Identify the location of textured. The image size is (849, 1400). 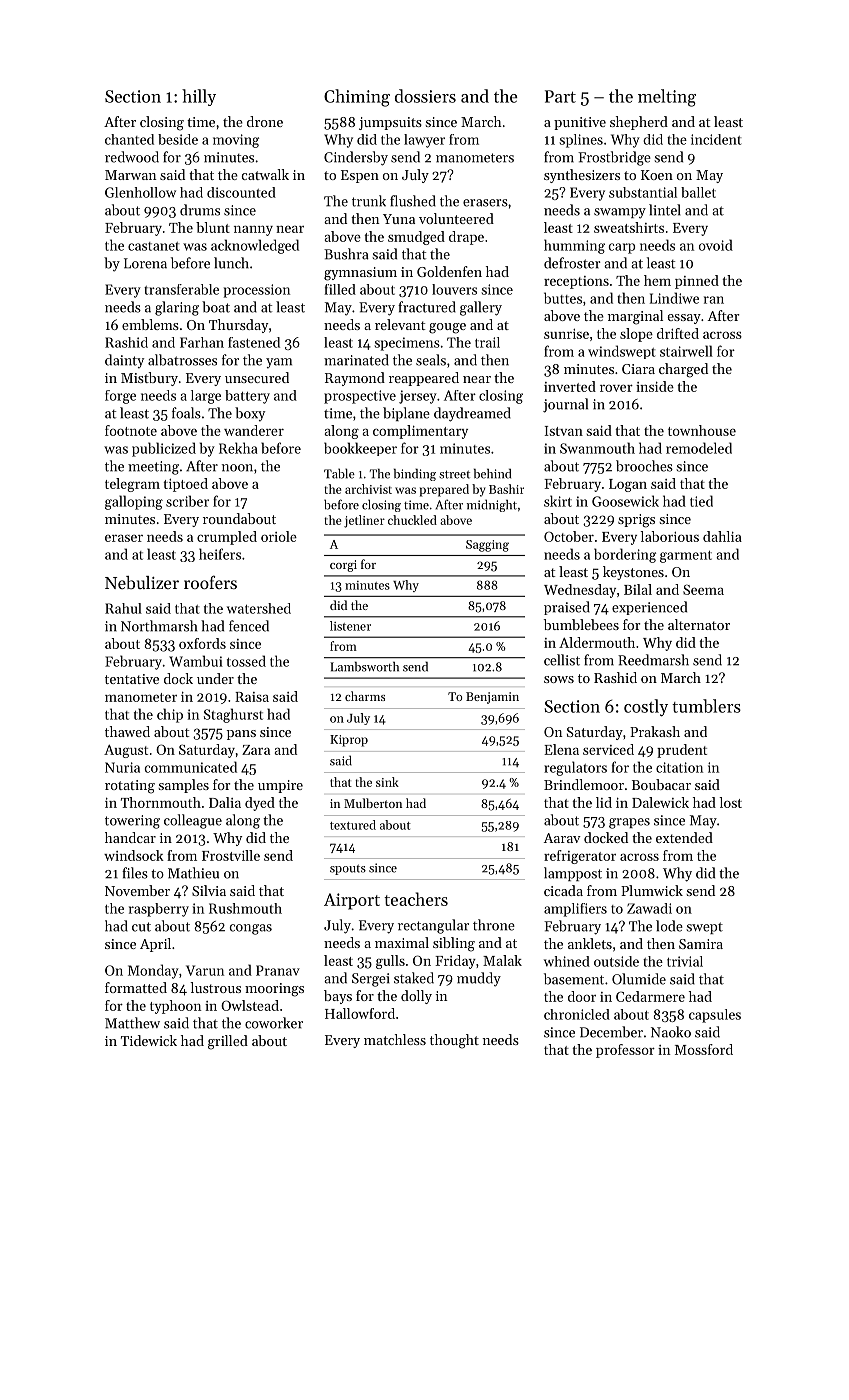
(353, 825).
